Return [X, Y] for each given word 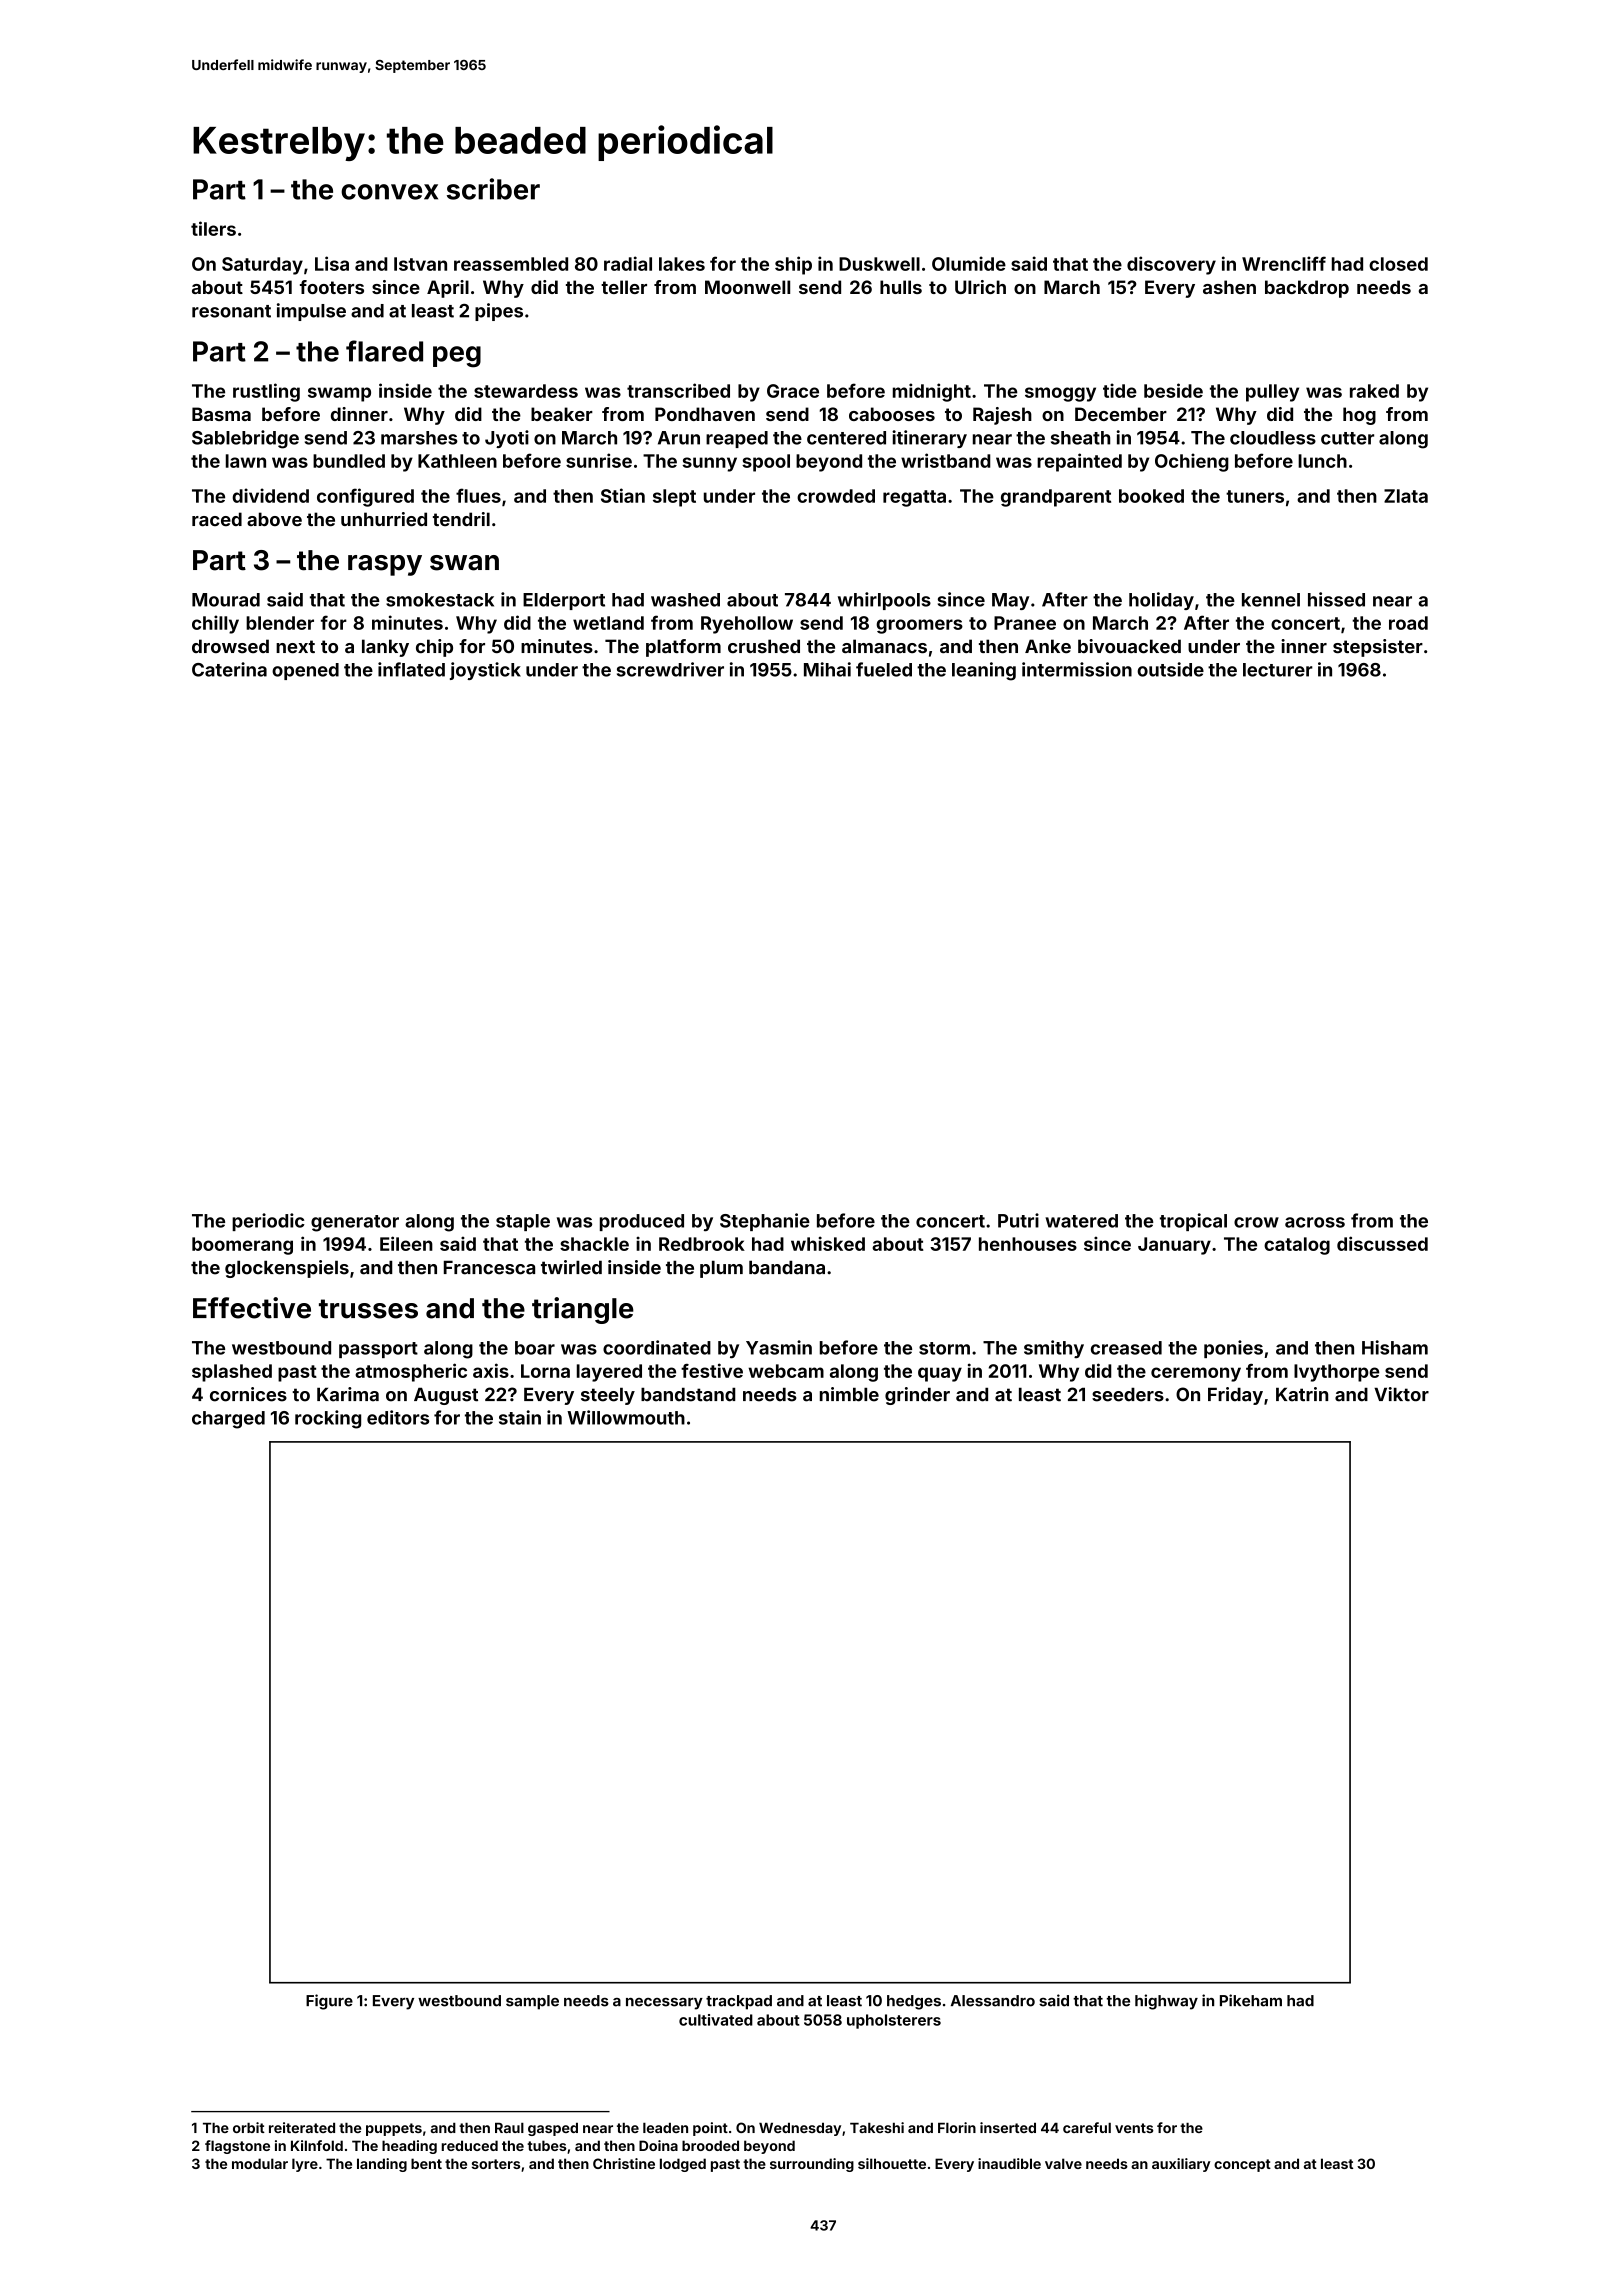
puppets [394, 2129]
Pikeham [1251, 2000]
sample [532, 2002]
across [1315, 1222]
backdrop [1307, 289]
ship [793, 265]
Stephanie [765, 1222]
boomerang [242, 1246]
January [1174, 1246]
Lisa [332, 263]
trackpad [739, 2002]
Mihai [827, 669]
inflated [411, 669]
